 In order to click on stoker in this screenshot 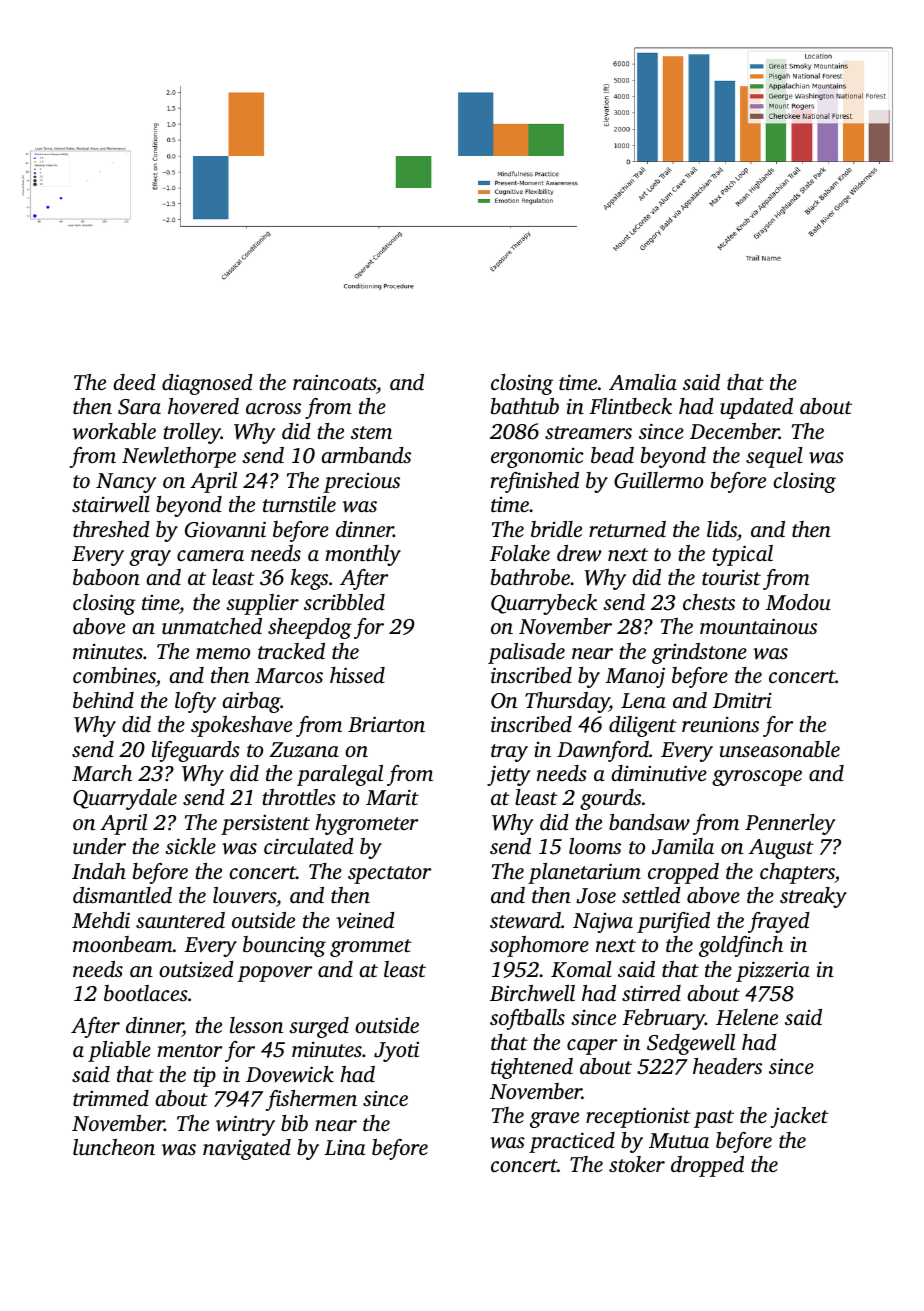, I will do `click(637, 1164)`.
